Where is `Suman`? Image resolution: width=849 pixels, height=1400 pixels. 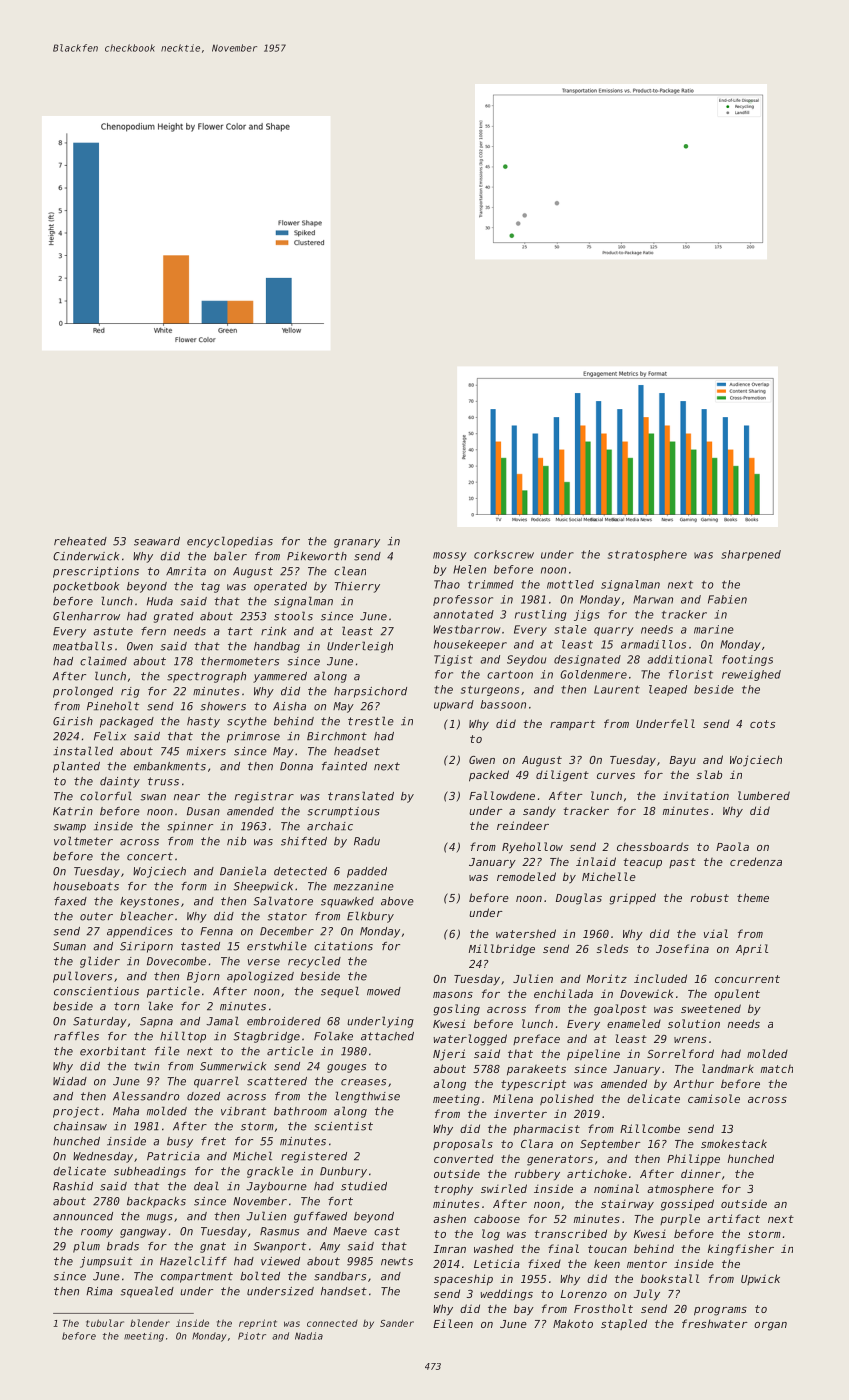
Suman is located at coordinates (69, 946).
